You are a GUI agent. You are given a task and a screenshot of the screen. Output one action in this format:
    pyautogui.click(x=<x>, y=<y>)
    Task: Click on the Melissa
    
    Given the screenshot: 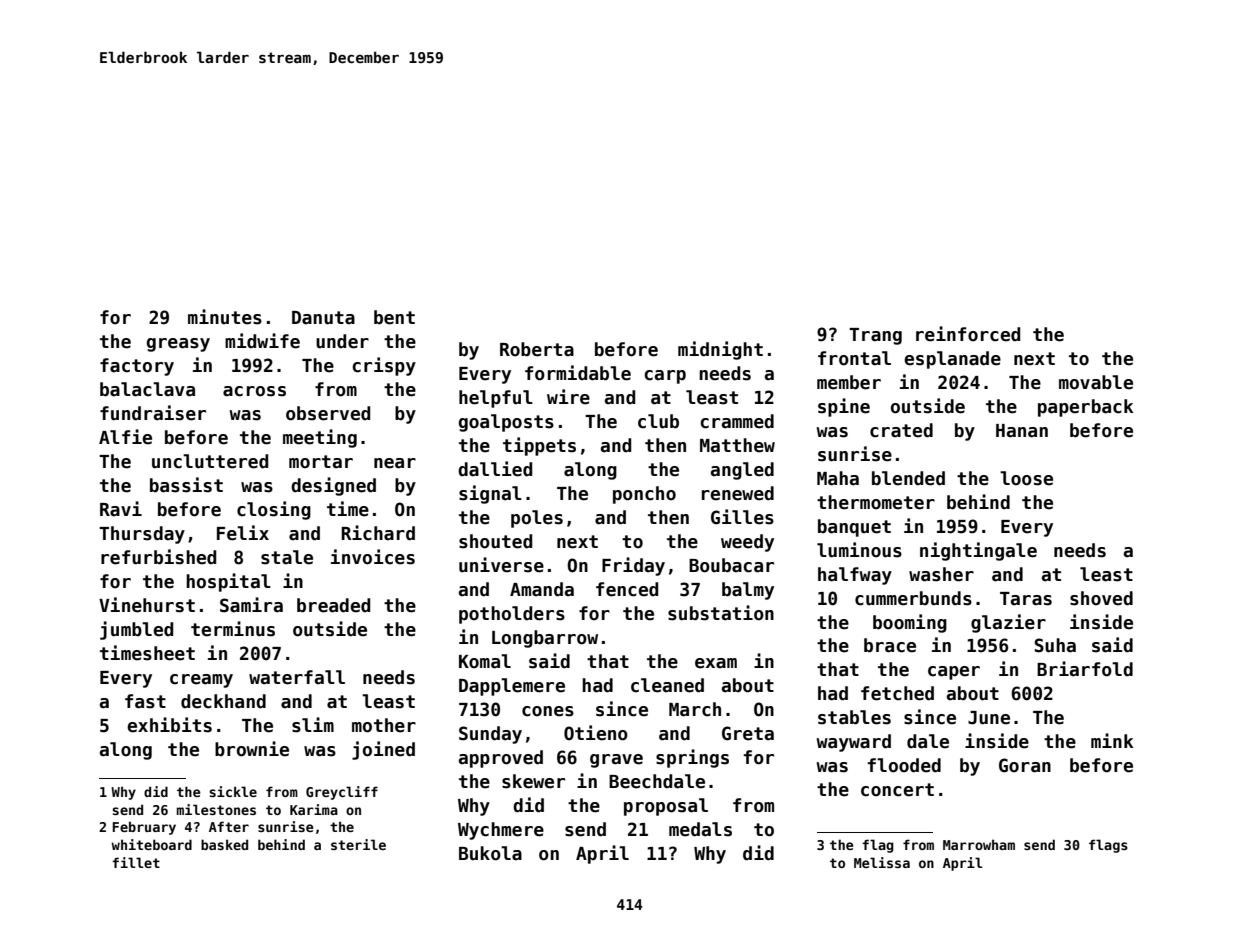 What is the action you would take?
    pyautogui.click(x=882, y=862)
